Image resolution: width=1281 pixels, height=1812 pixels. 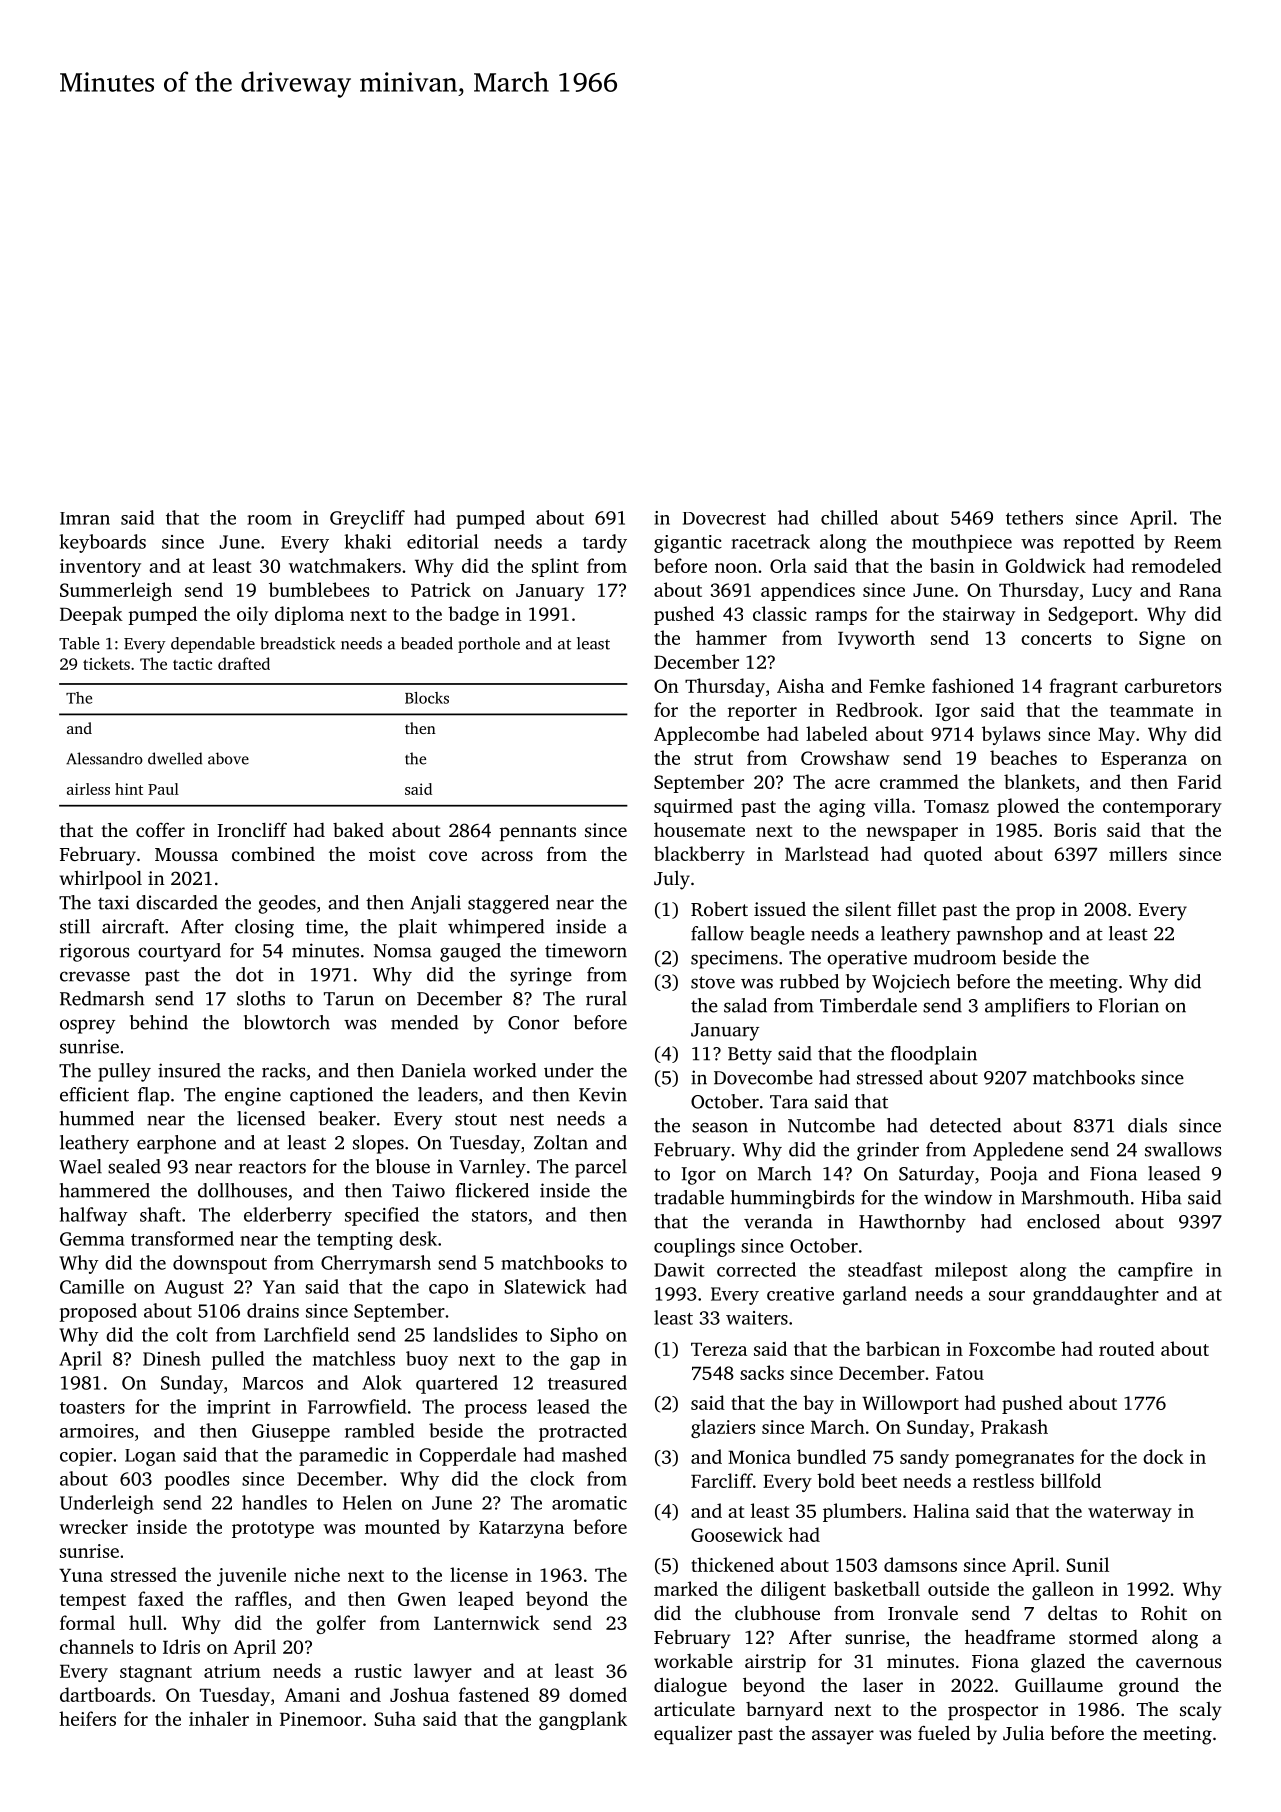 I want to click on bundled, so click(x=831, y=1456).
